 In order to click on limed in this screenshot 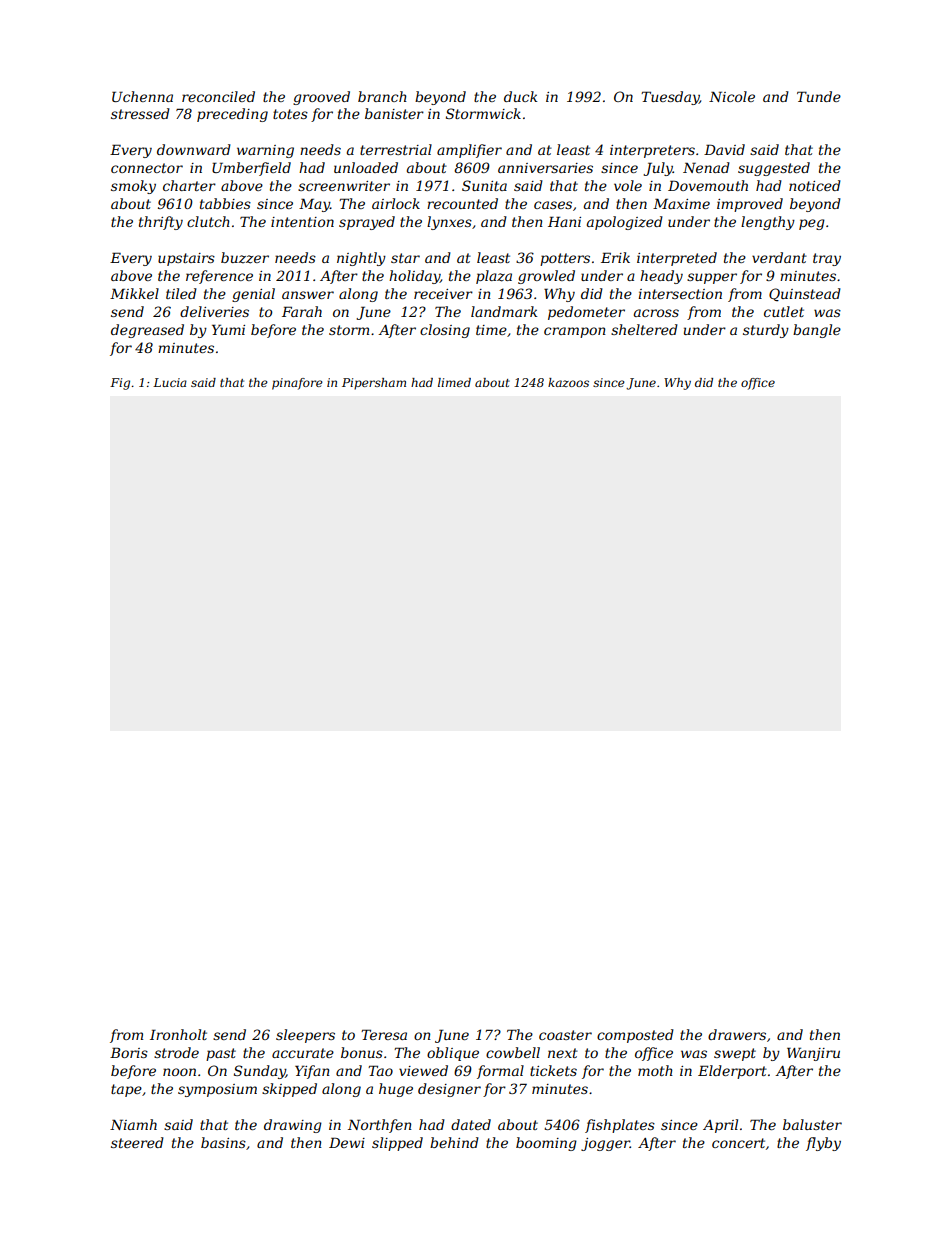, I will do `click(454, 382)`.
